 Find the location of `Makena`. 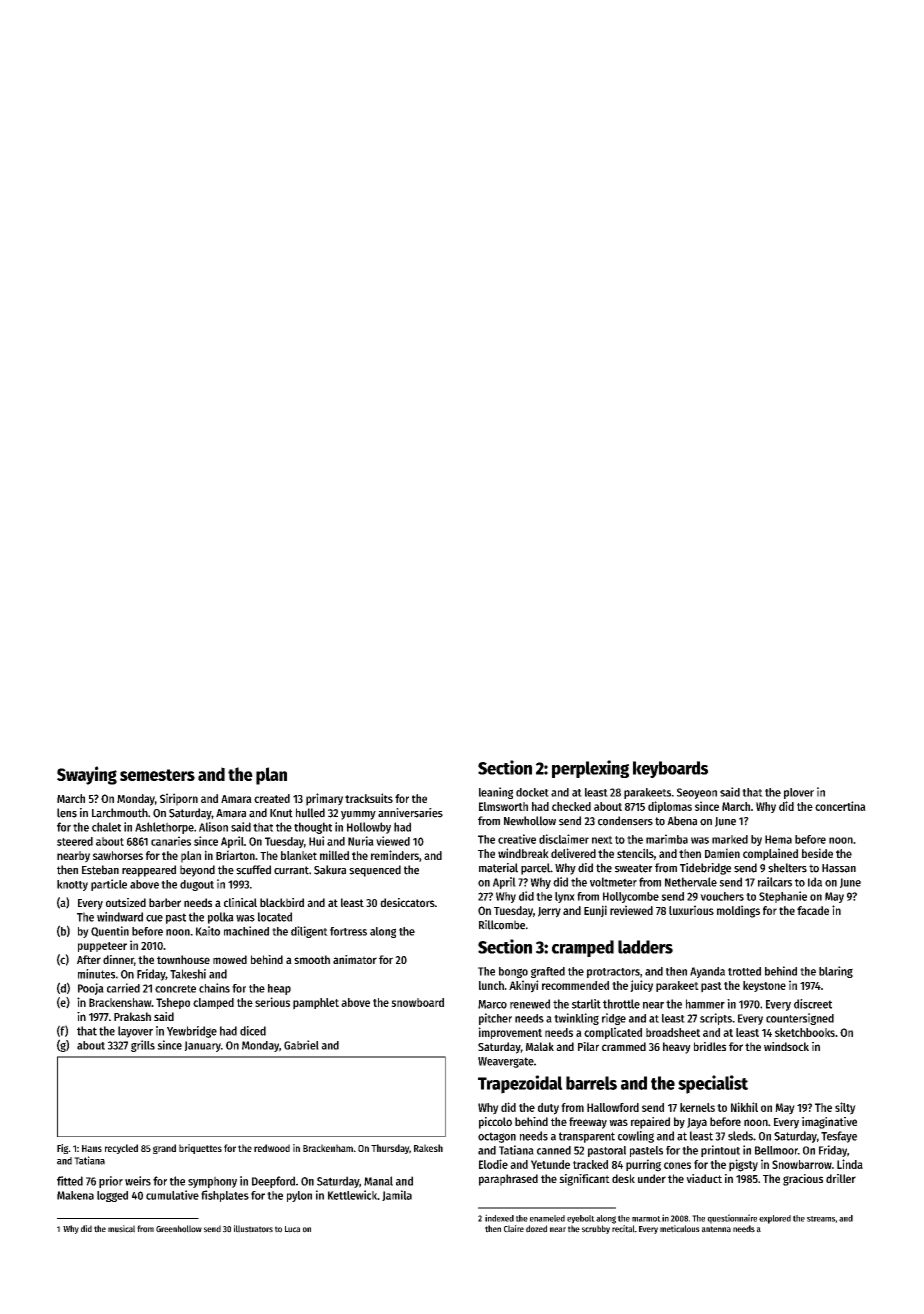

Makena is located at coordinates (75, 1195).
